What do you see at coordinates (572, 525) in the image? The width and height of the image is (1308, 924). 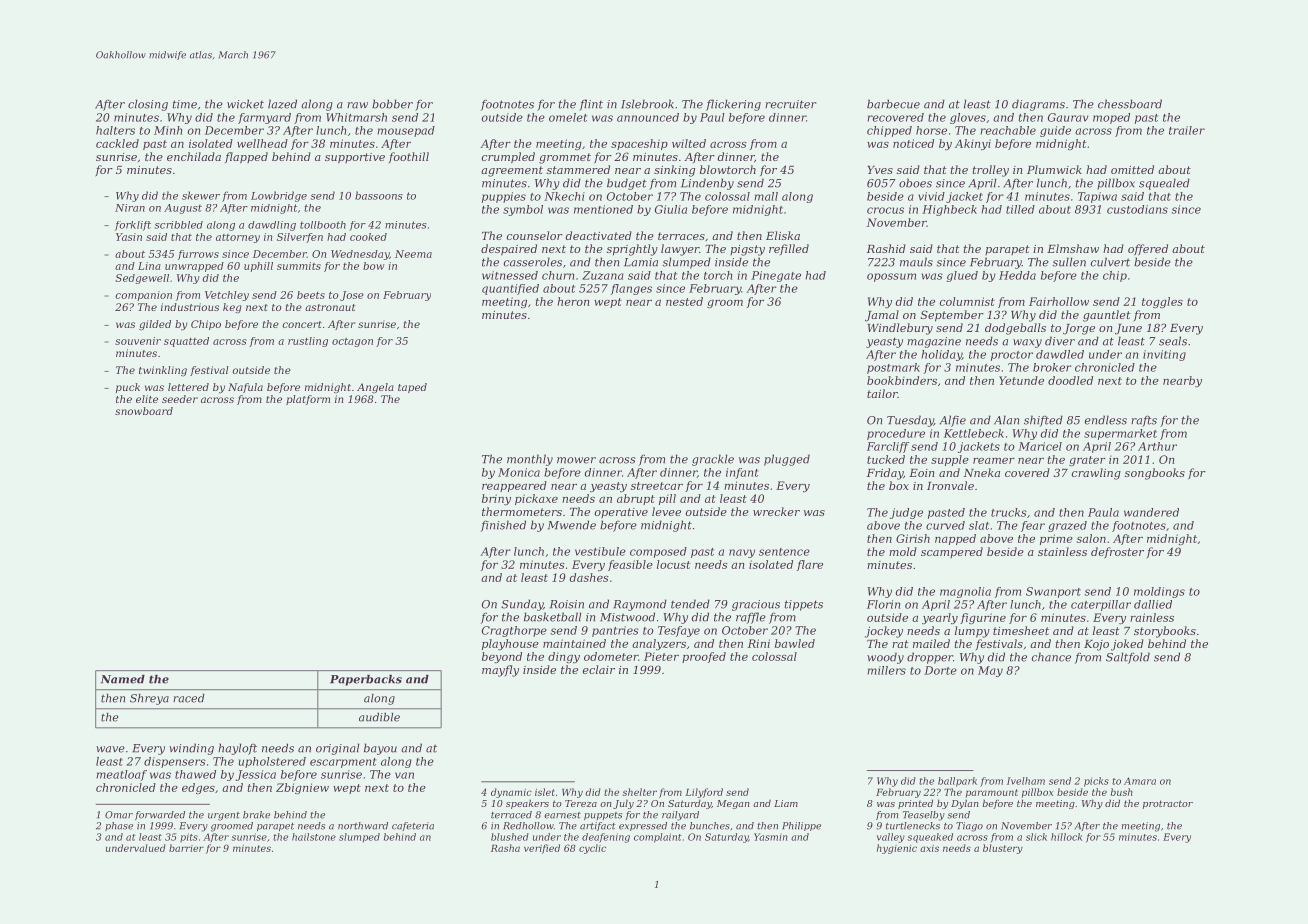 I see `Mwende` at bounding box center [572, 525].
